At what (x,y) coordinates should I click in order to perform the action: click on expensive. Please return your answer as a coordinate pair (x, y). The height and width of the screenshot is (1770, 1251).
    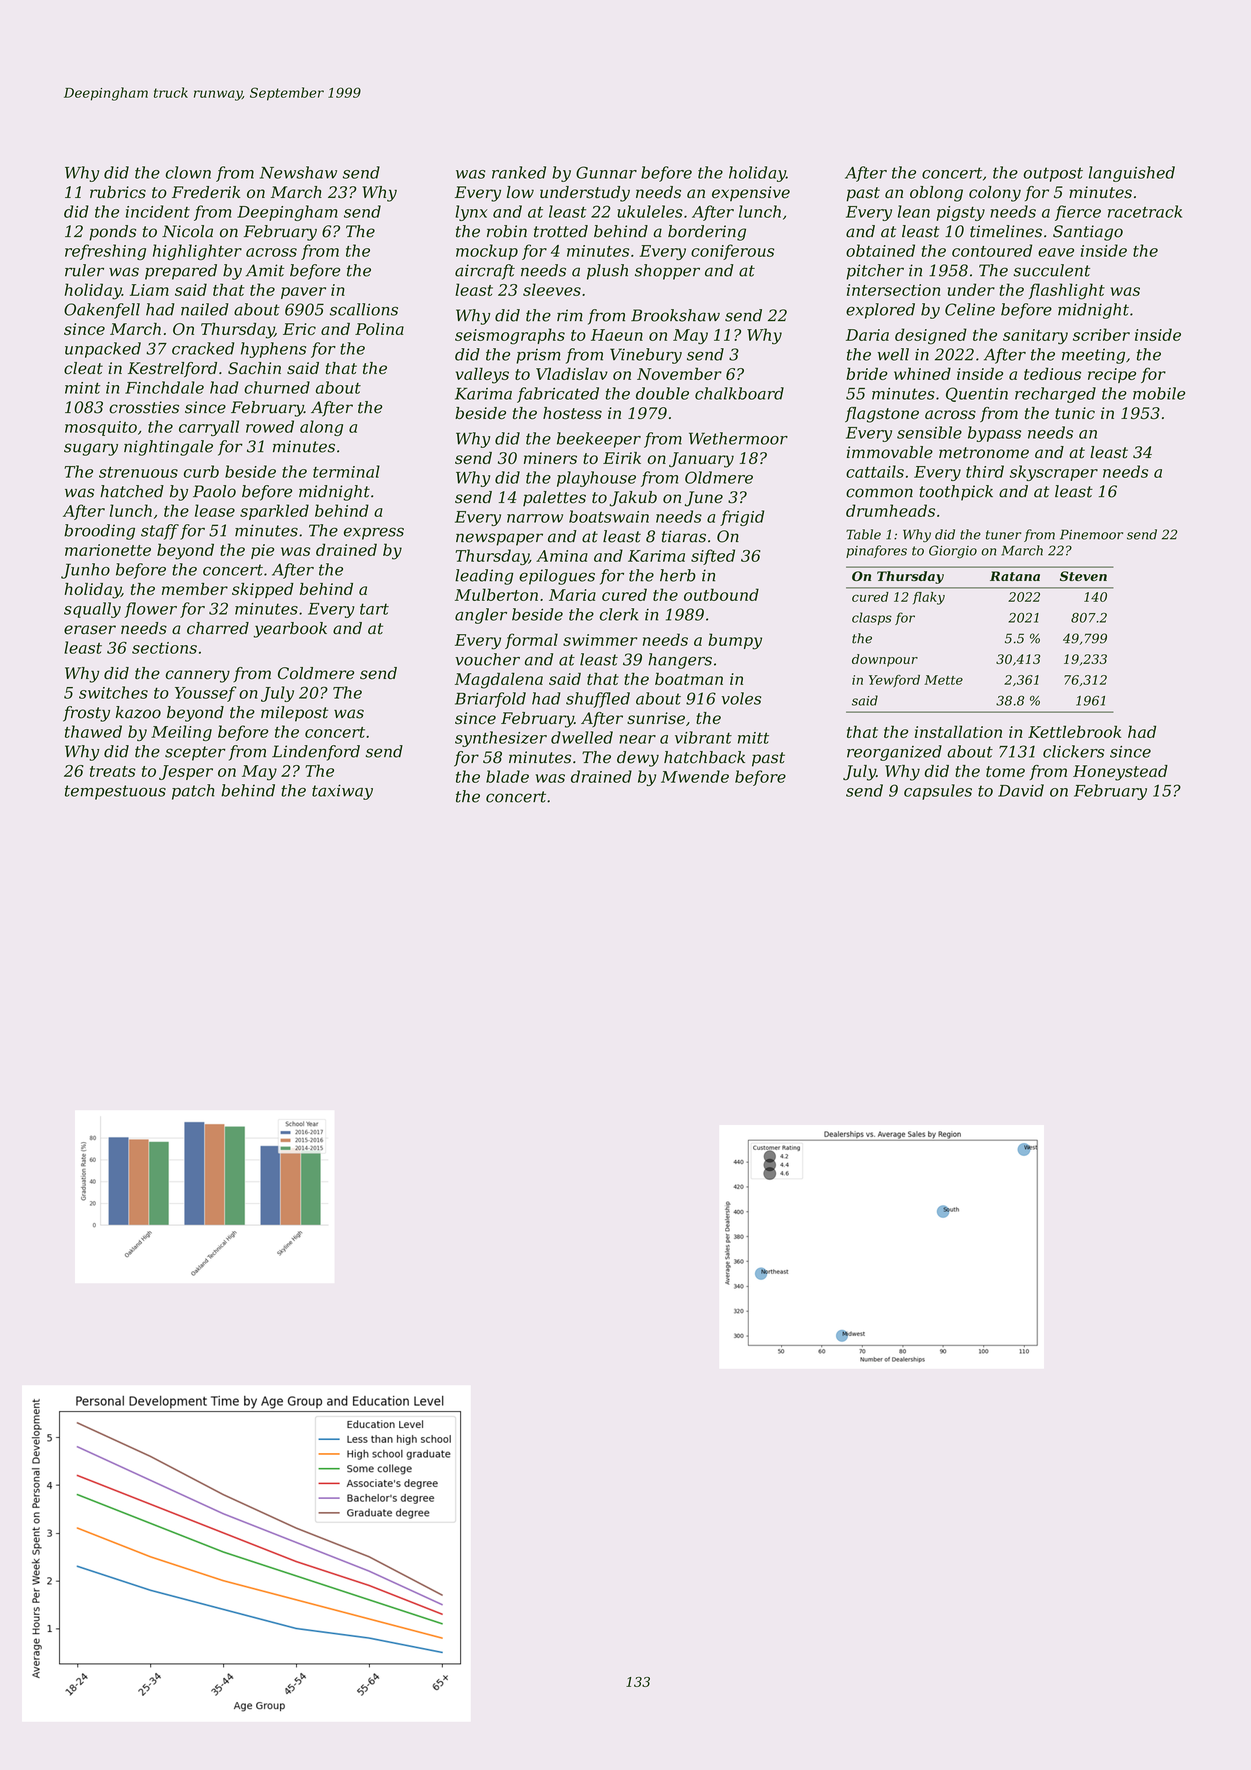
    Looking at the image, I should click on (751, 193).
